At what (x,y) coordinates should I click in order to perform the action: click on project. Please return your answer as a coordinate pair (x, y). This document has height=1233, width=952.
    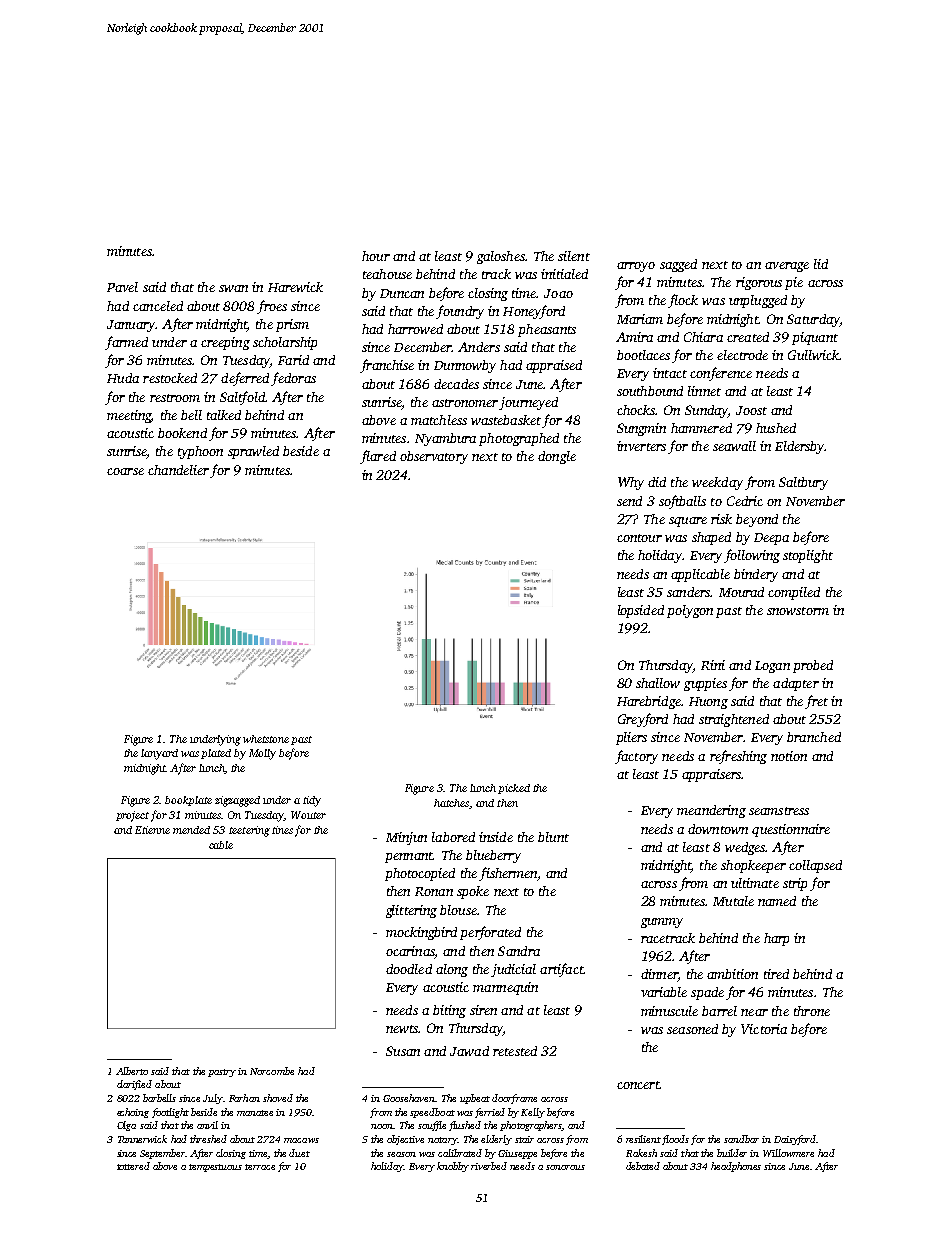
    Looking at the image, I should click on (132, 816).
